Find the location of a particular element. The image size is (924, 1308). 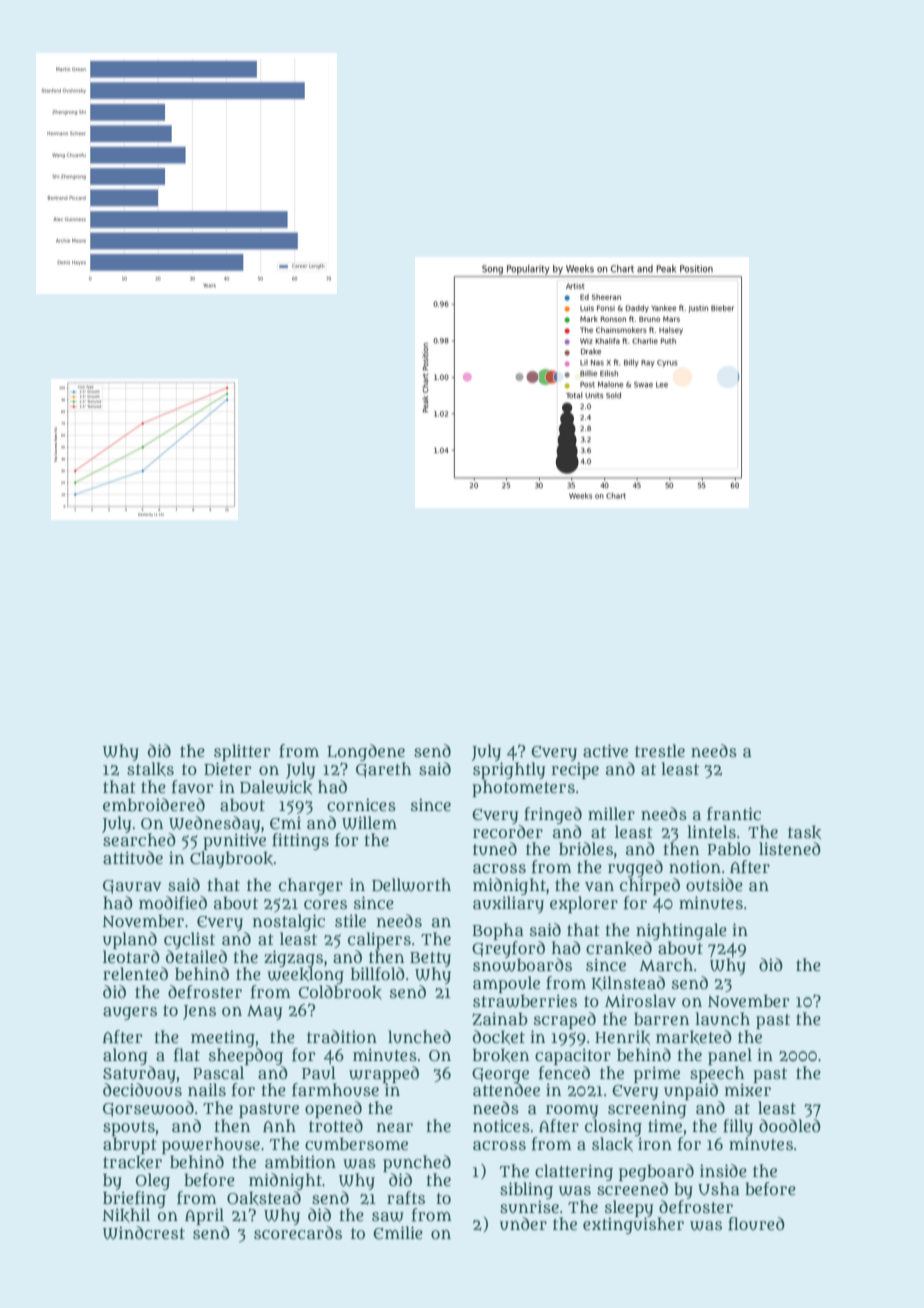

bridles is located at coordinates (586, 848).
